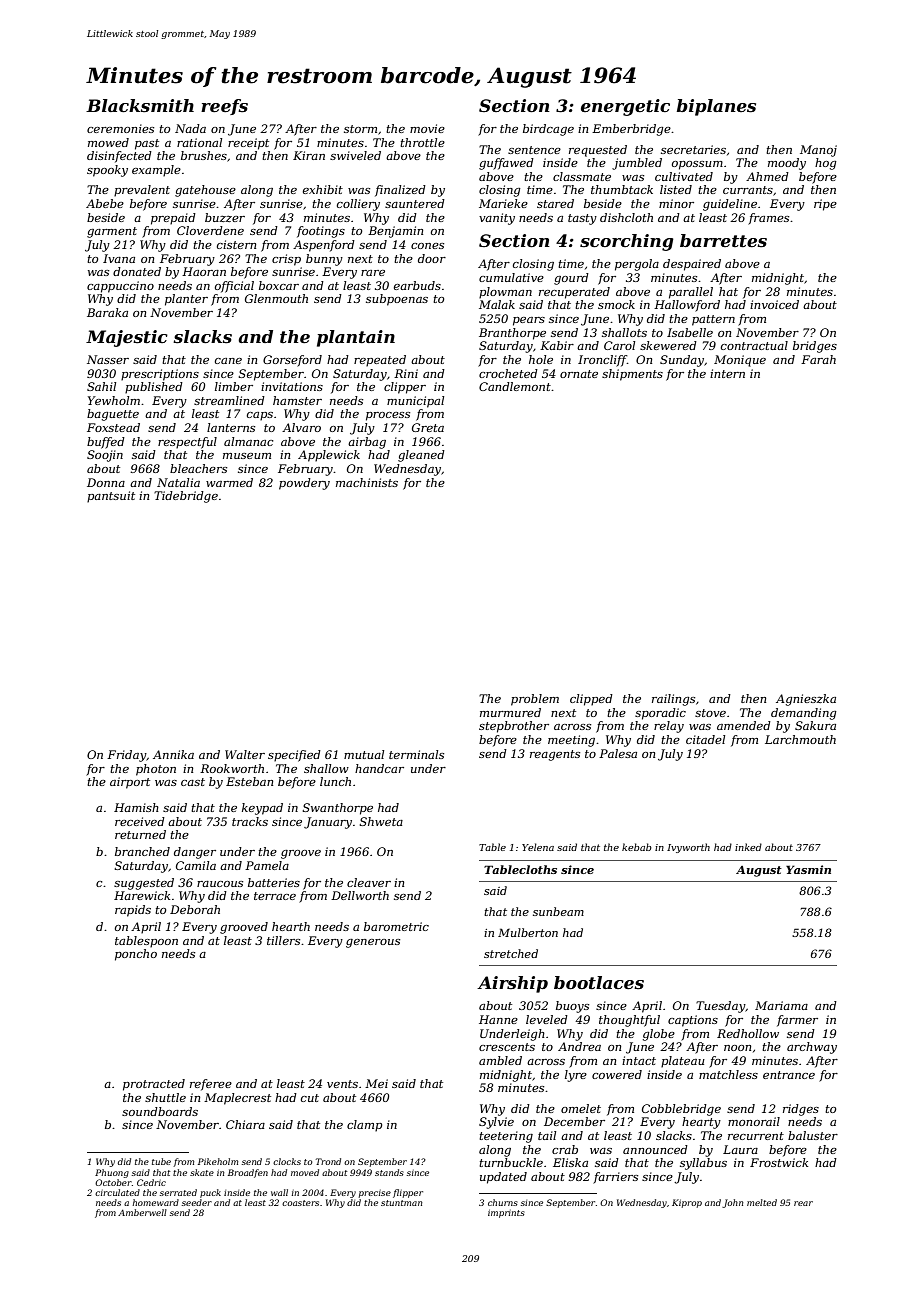 This image has width=924, height=1308. Describe the element at coordinates (625, 107) in the image. I see `energetic` at that location.
